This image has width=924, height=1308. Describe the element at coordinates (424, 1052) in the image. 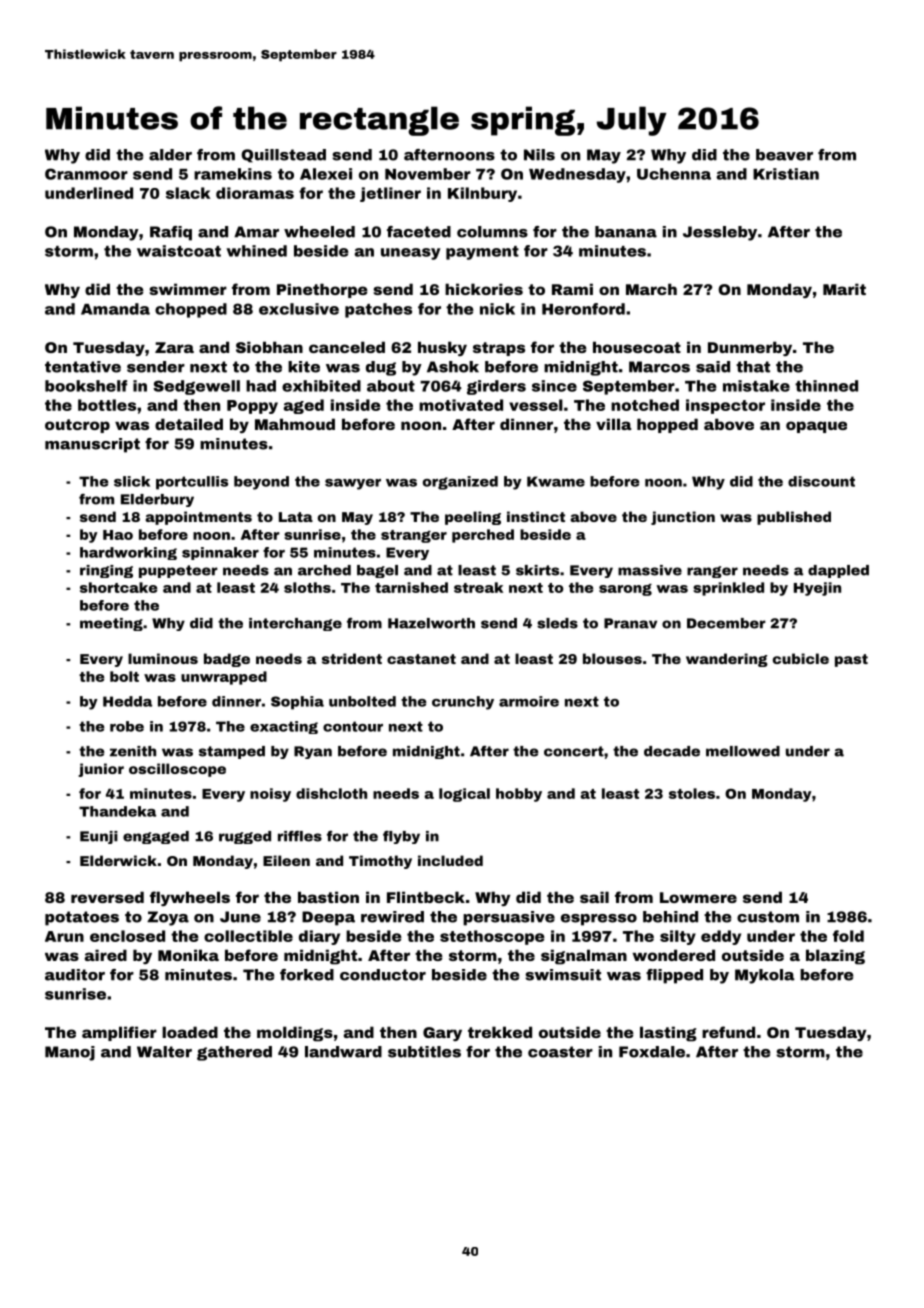

I see `subtitles` at that location.
